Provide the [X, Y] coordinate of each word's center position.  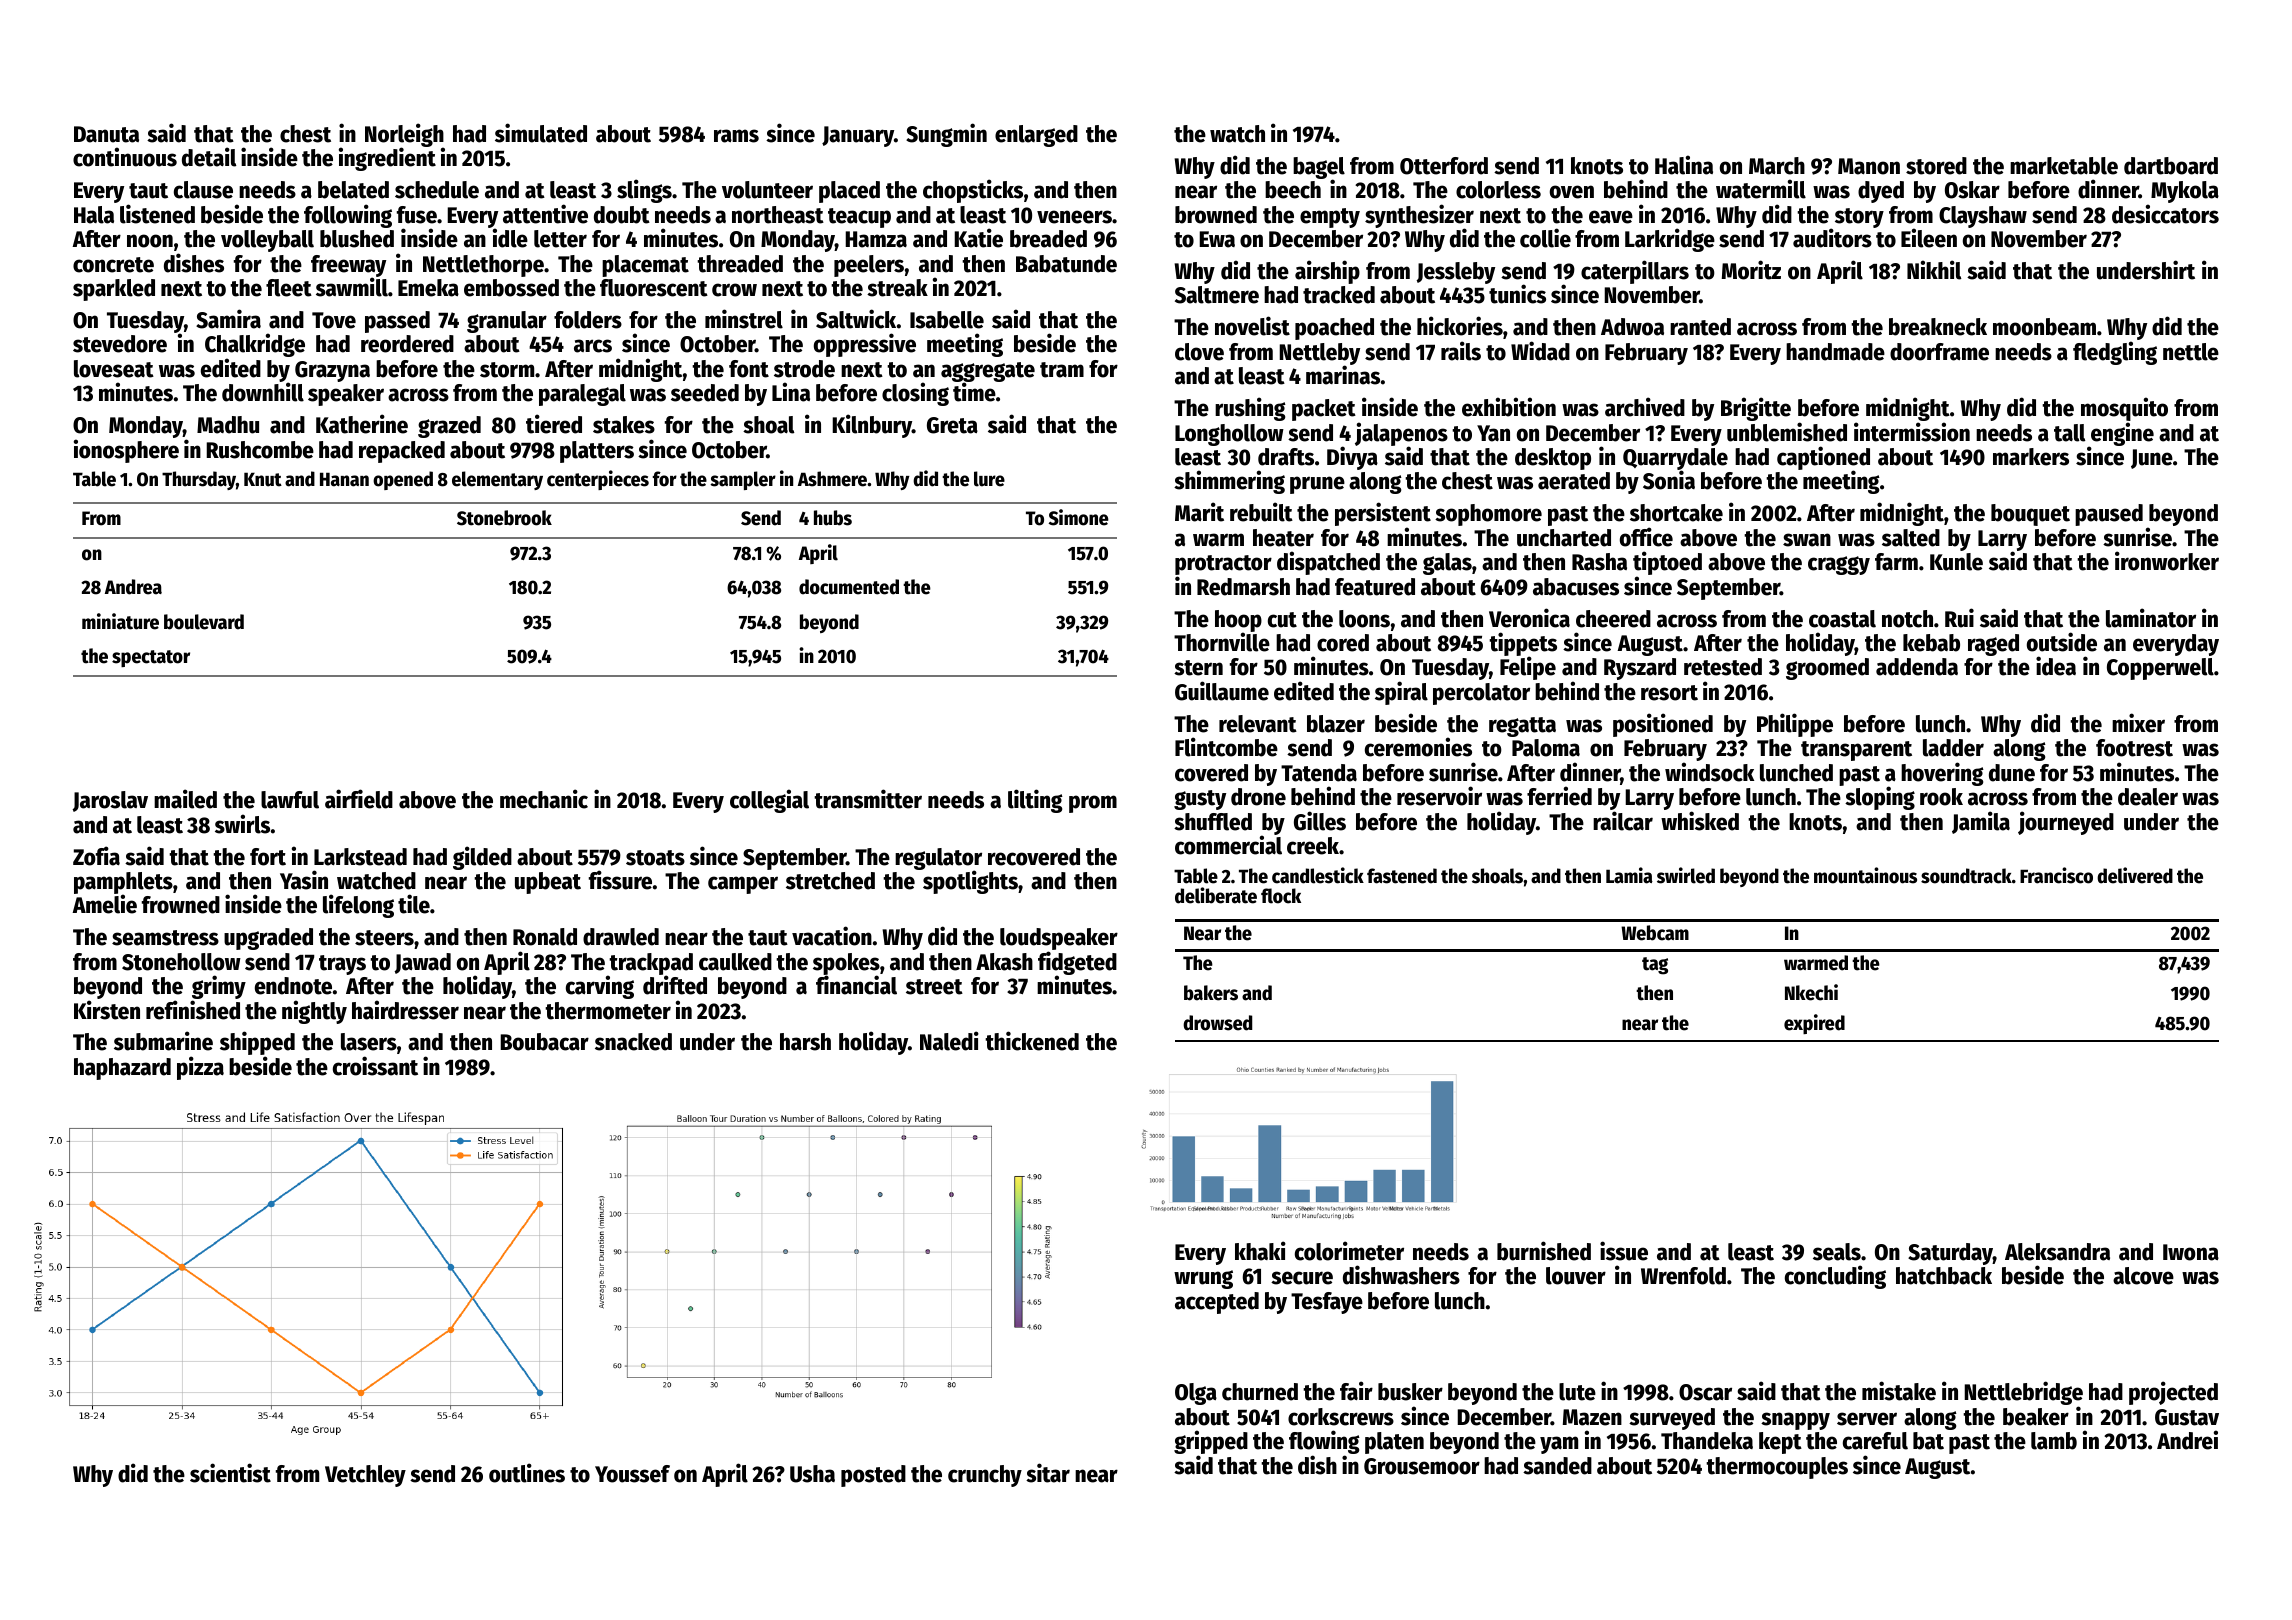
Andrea [133, 587]
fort [268, 857]
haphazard [122, 1069]
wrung [1203, 1279]
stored [1936, 166]
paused [2109, 515]
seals [1837, 1252]
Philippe [1795, 725]
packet [1324, 410]
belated [353, 190]
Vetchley [365, 1476]
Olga [1196, 1394]
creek [1313, 846]
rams [736, 136]
